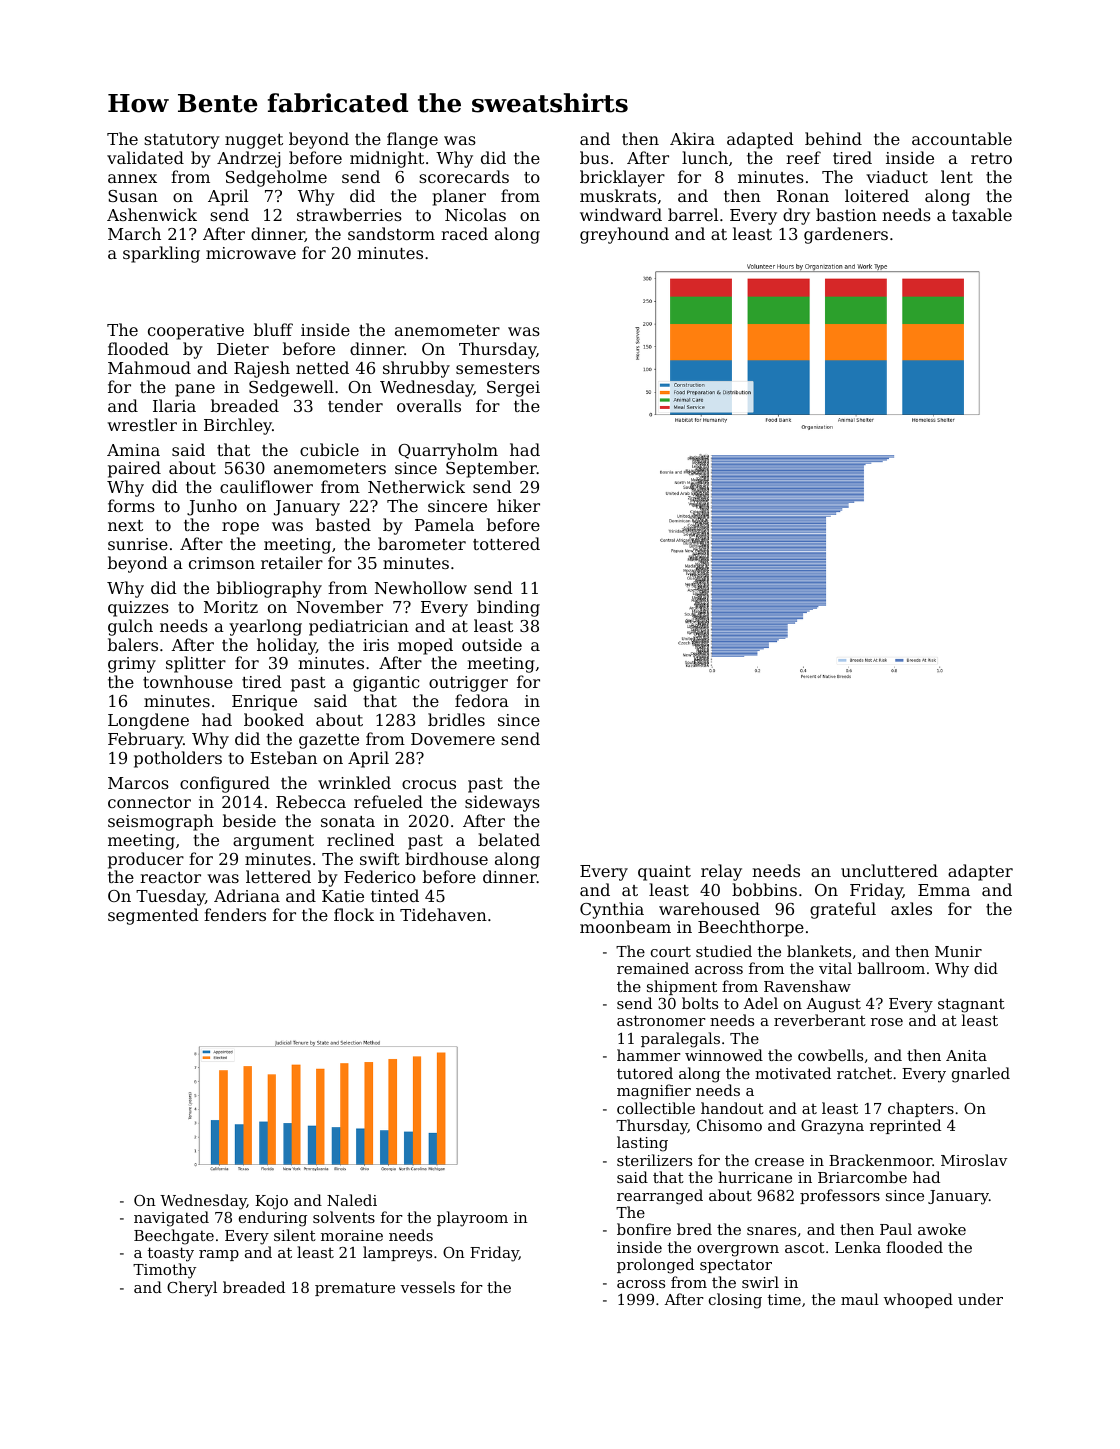 This screenshot has height=1449, width=1120. I want to click on viaduct, so click(897, 176).
